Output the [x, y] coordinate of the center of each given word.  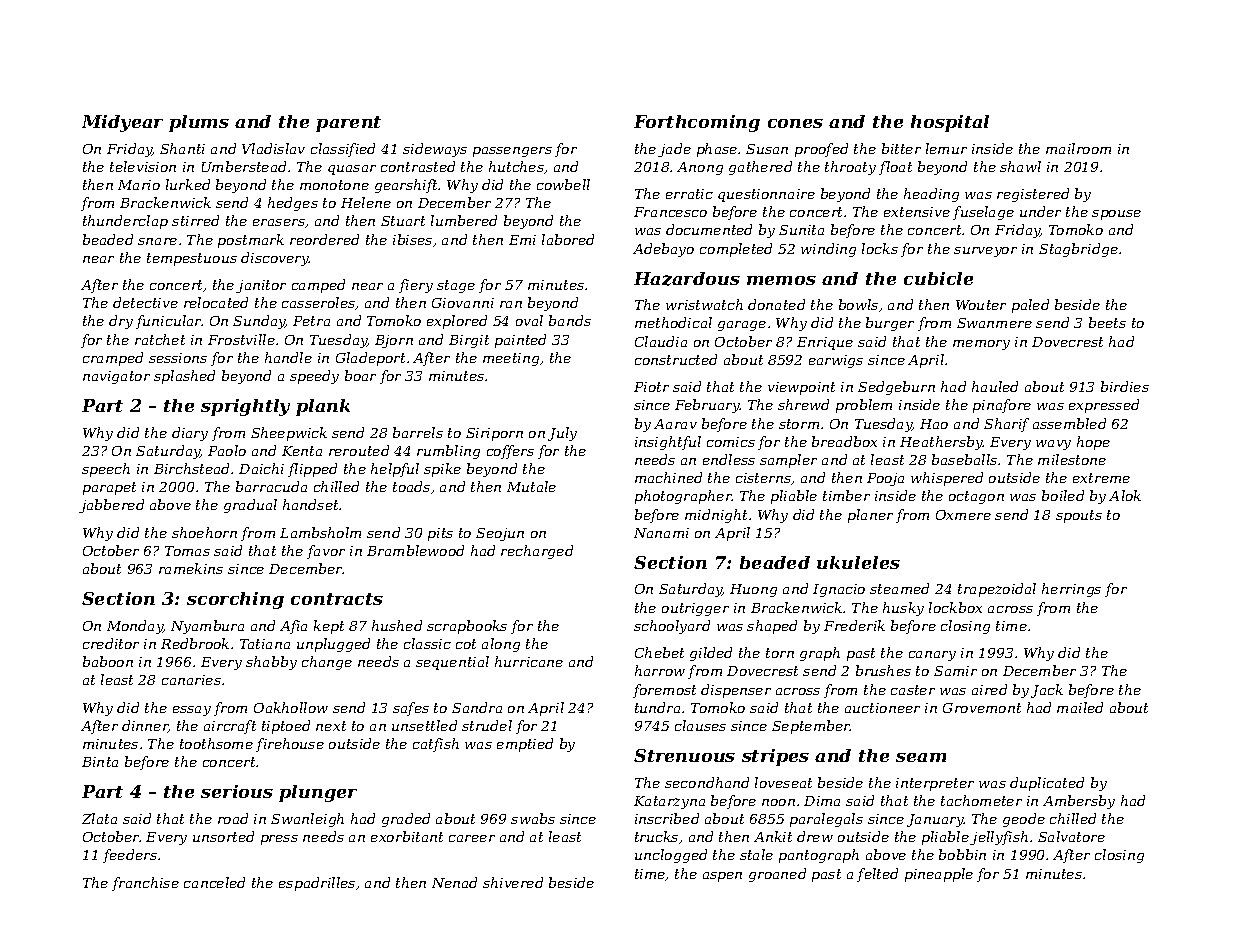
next [331, 726]
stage [456, 286]
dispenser [736, 691]
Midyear [122, 123]
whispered [947, 479]
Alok [1125, 495]
